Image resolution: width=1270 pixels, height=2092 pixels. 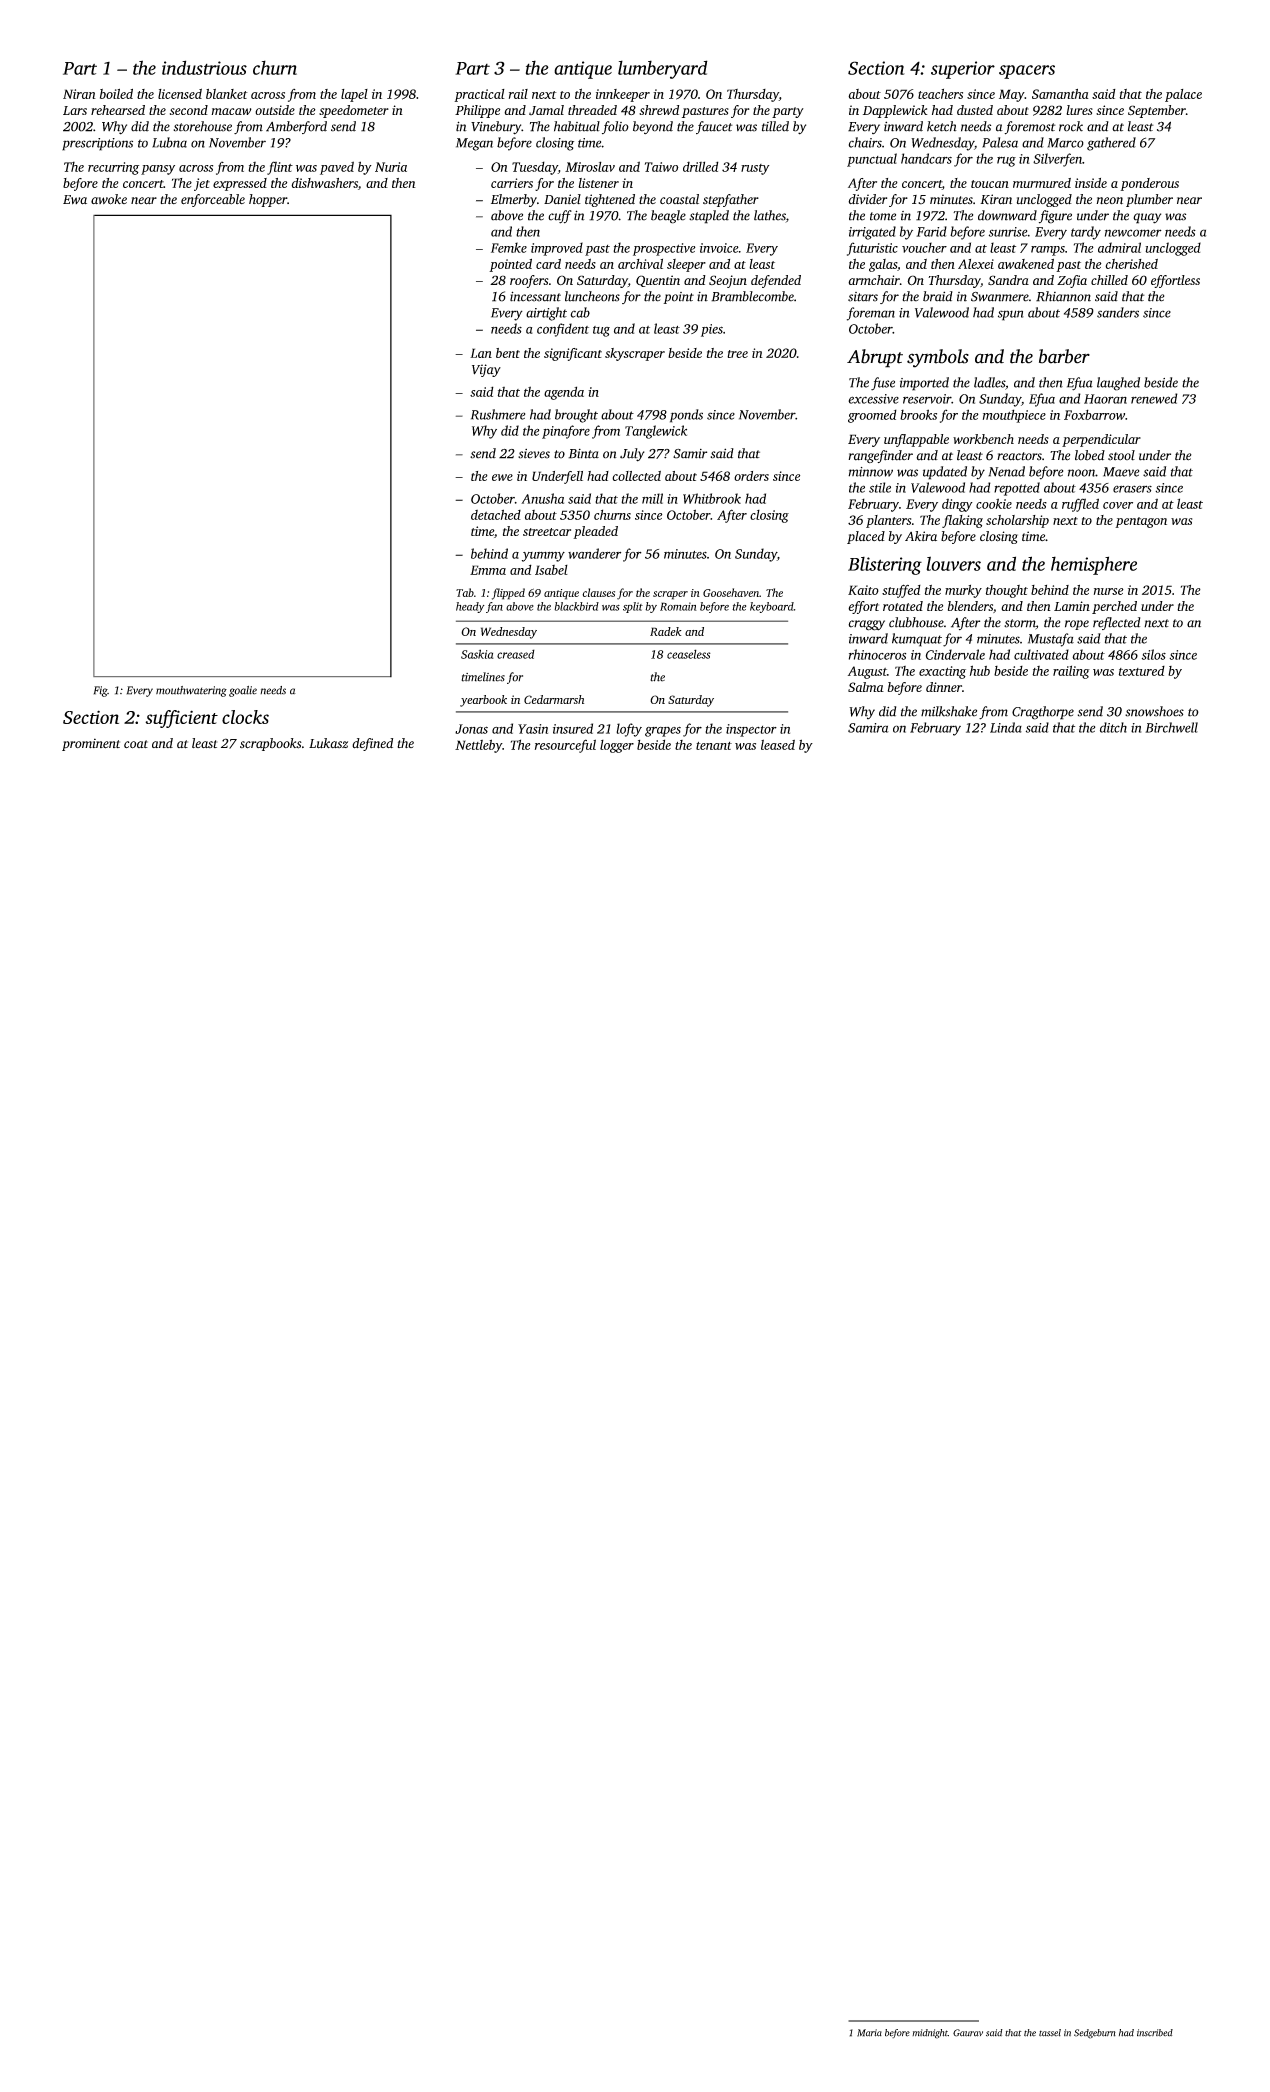 I want to click on tassel, so click(x=1050, y=2033).
